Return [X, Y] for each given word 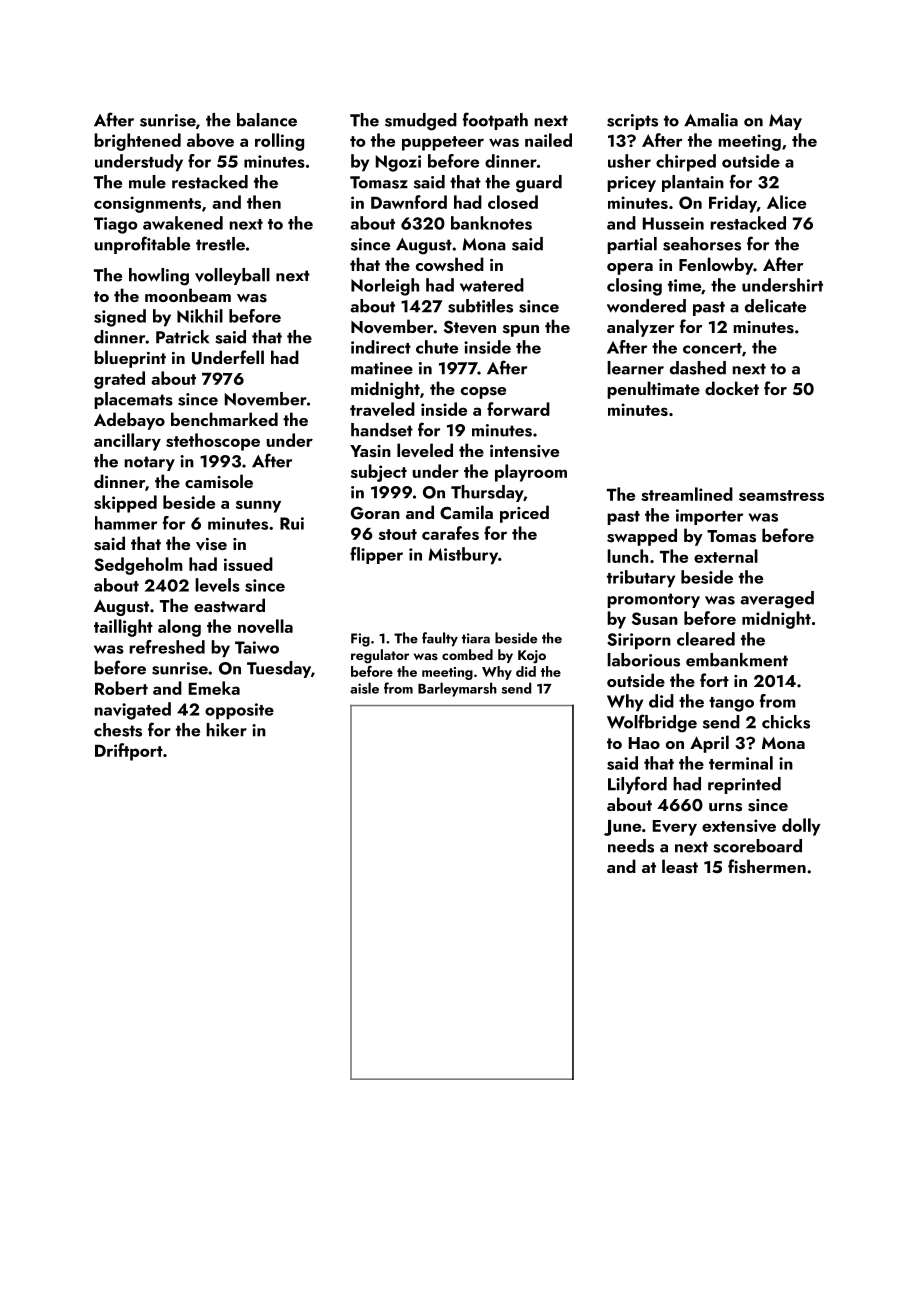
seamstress [781, 495]
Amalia [711, 120]
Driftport [129, 752]
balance [267, 120]
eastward [229, 605]
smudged [421, 122]
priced [524, 514]
